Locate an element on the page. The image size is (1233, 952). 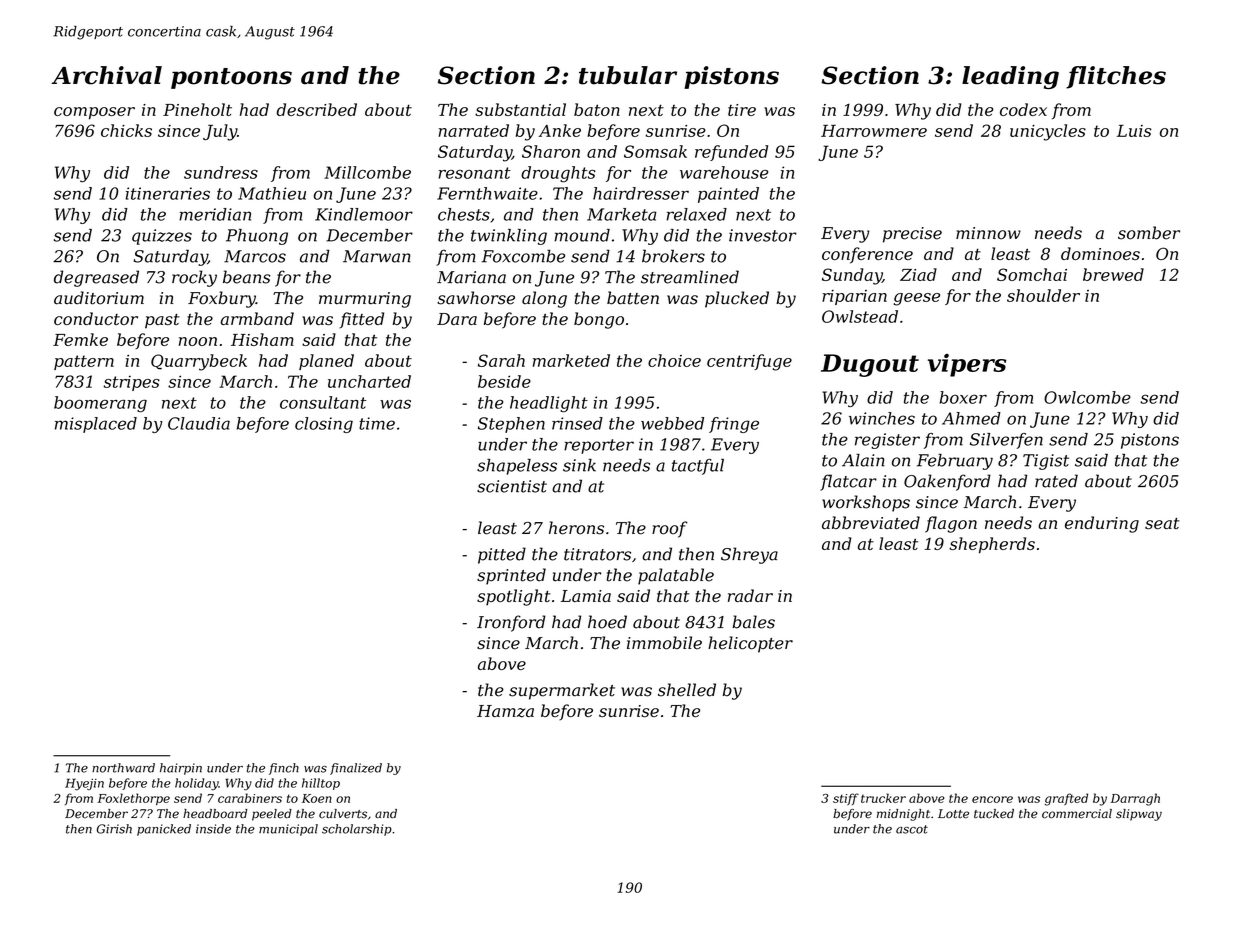
flagon is located at coordinates (951, 524).
